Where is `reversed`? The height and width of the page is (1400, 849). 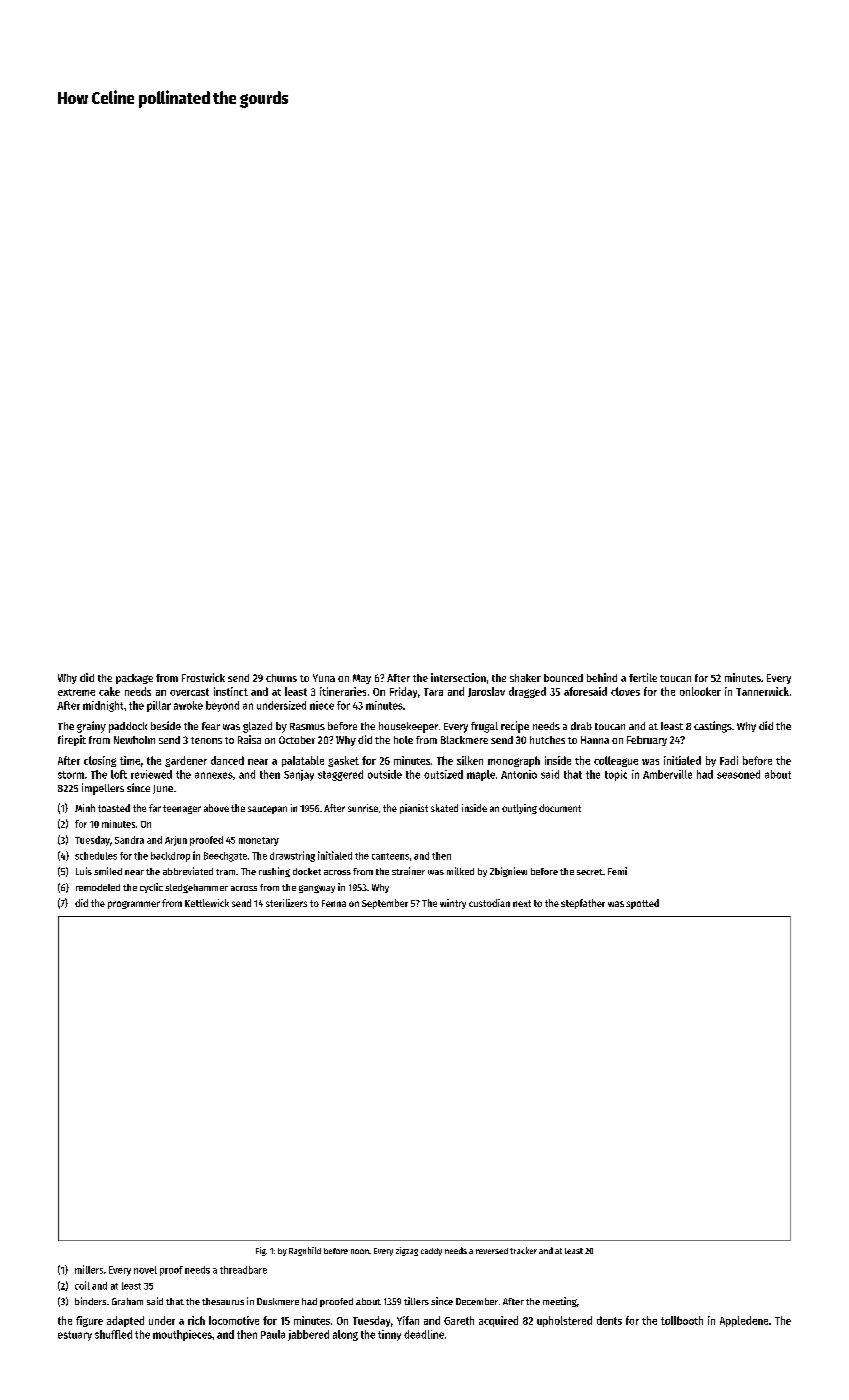
reversed is located at coordinates (492, 1251).
